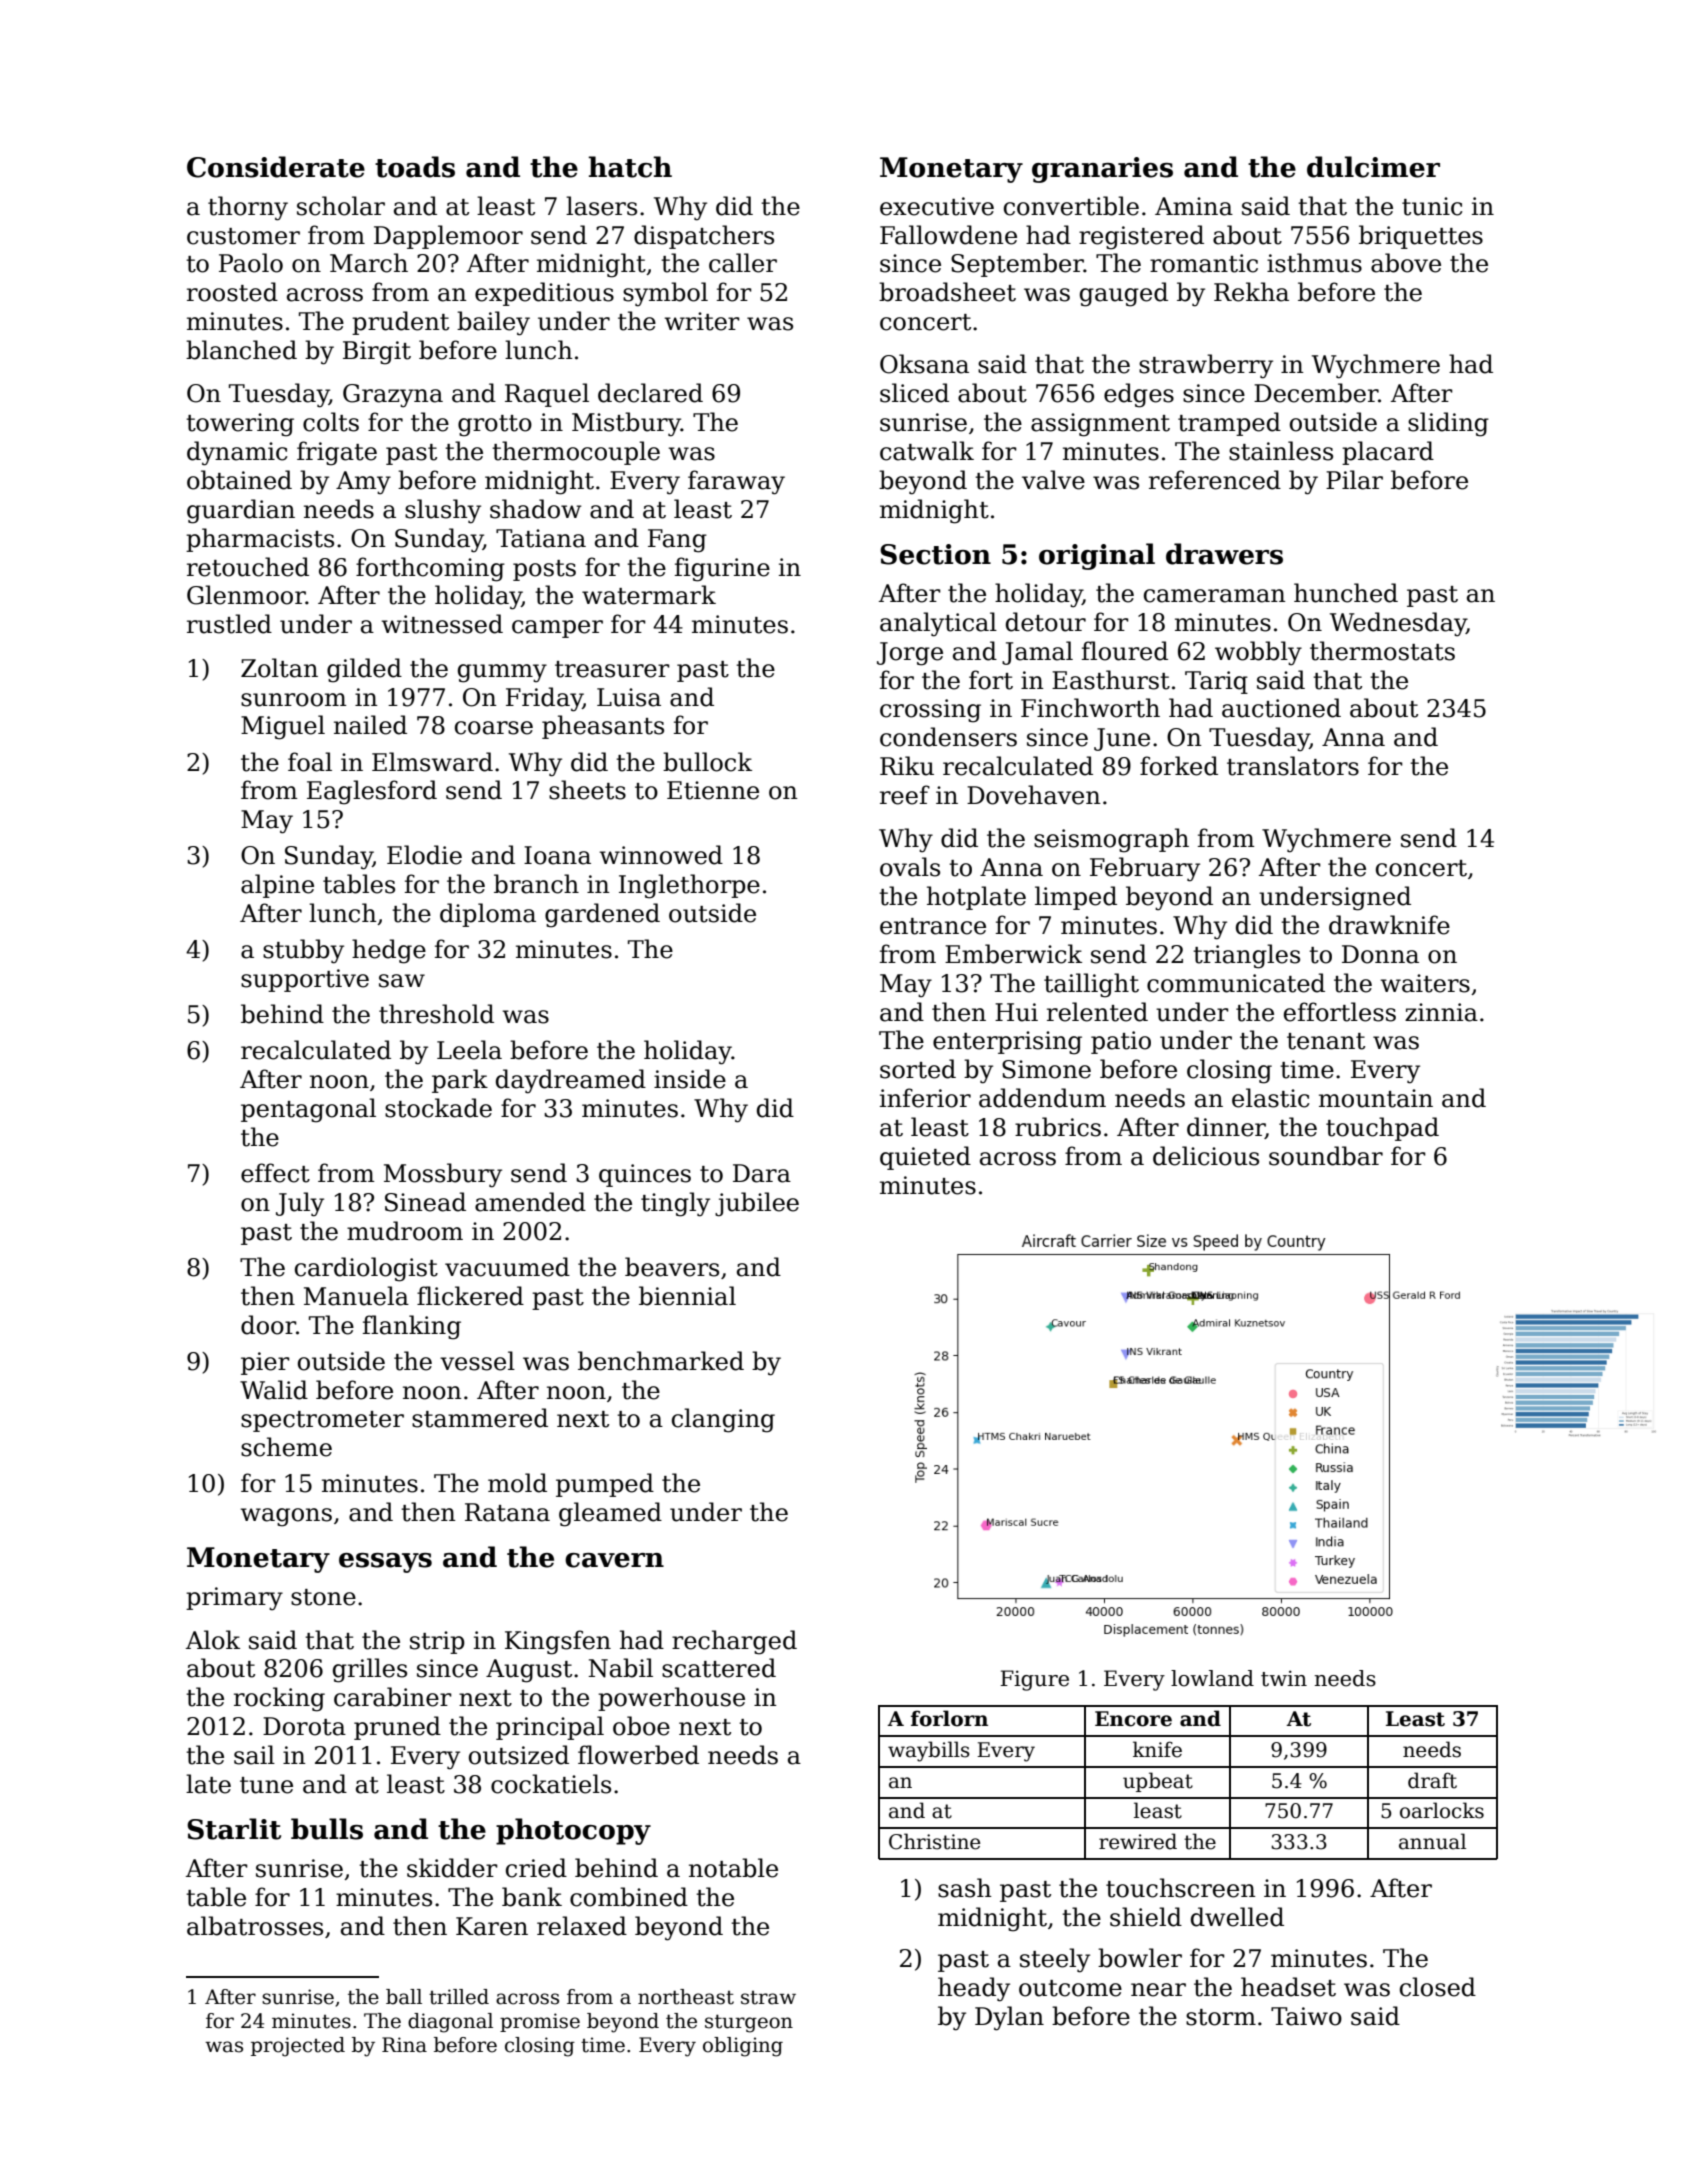 This screenshot has height=2178, width=1683. What do you see at coordinates (1354, 480) in the screenshot?
I see `Pilar` at bounding box center [1354, 480].
